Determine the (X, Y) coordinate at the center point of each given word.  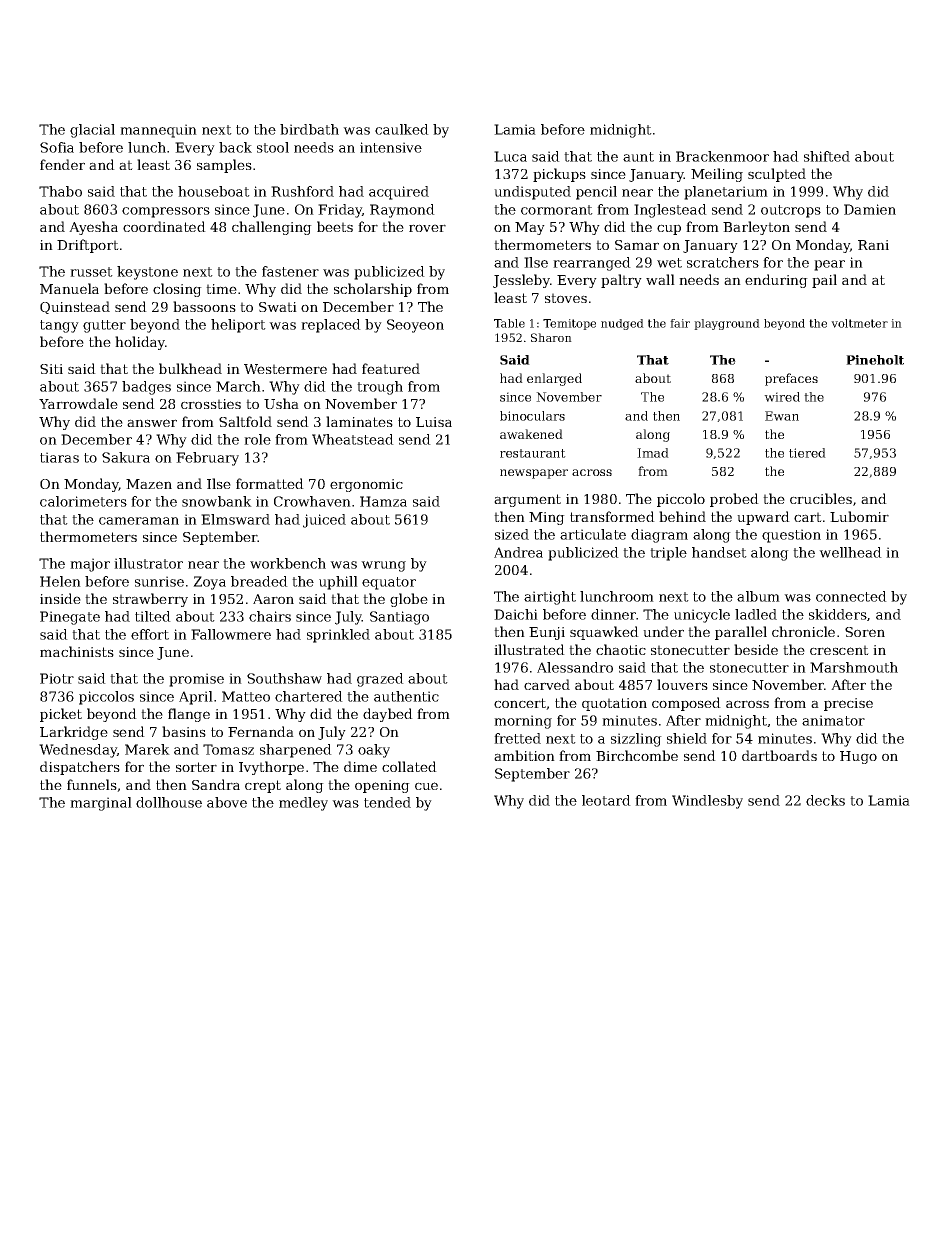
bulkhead (190, 368)
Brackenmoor (722, 156)
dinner (613, 614)
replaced (331, 326)
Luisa (434, 422)
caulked (402, 129)
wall (660, 279)
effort (150, 634)
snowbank (217, 501)
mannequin (158, 131)
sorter (196, 767)
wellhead (850, 552)
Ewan (782, 416)
